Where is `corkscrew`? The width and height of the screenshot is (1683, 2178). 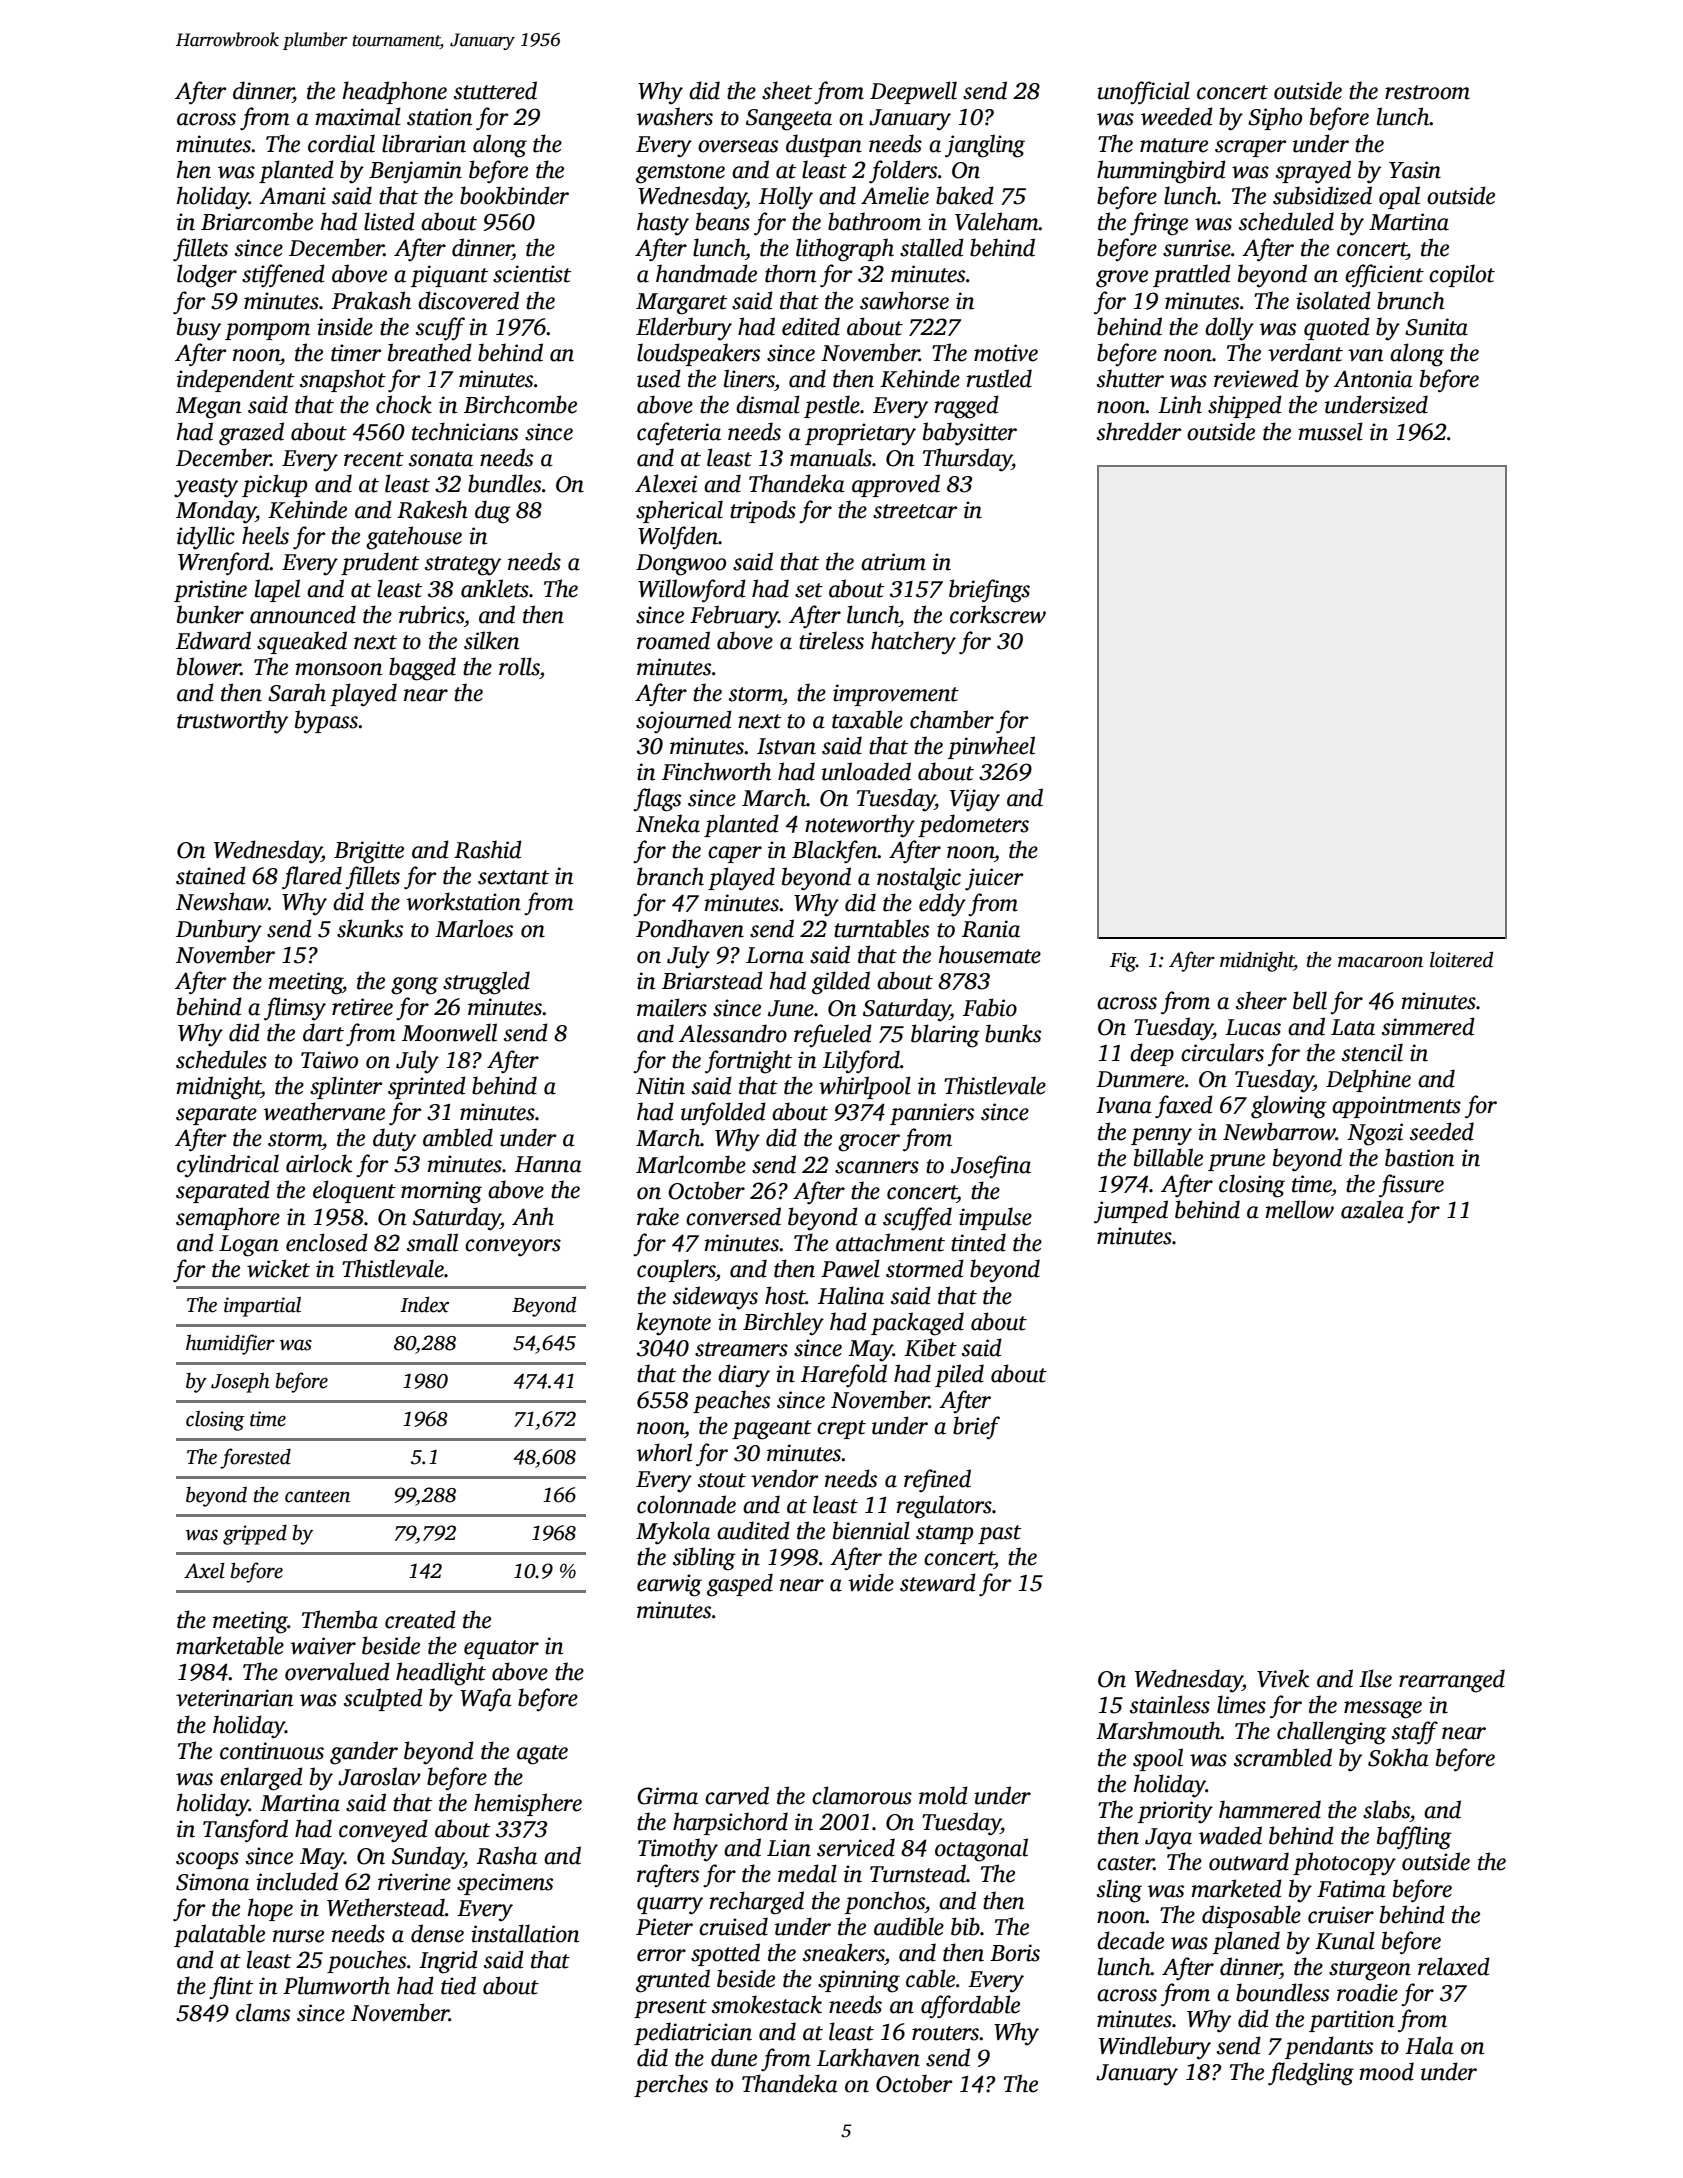
corkscrew is located at coordinates (998, 614).
